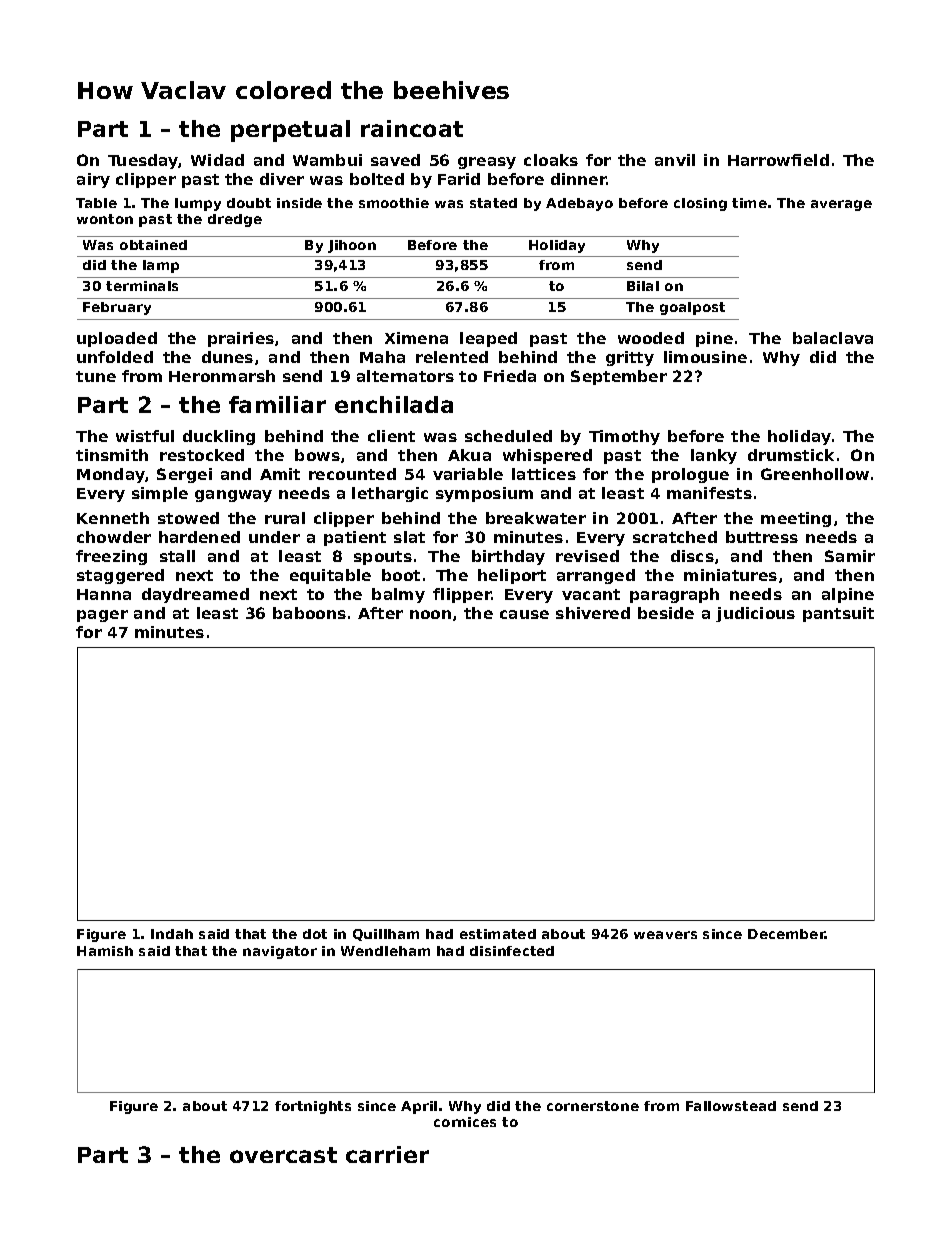  I want to click on Hamish, so click(105, 951).
